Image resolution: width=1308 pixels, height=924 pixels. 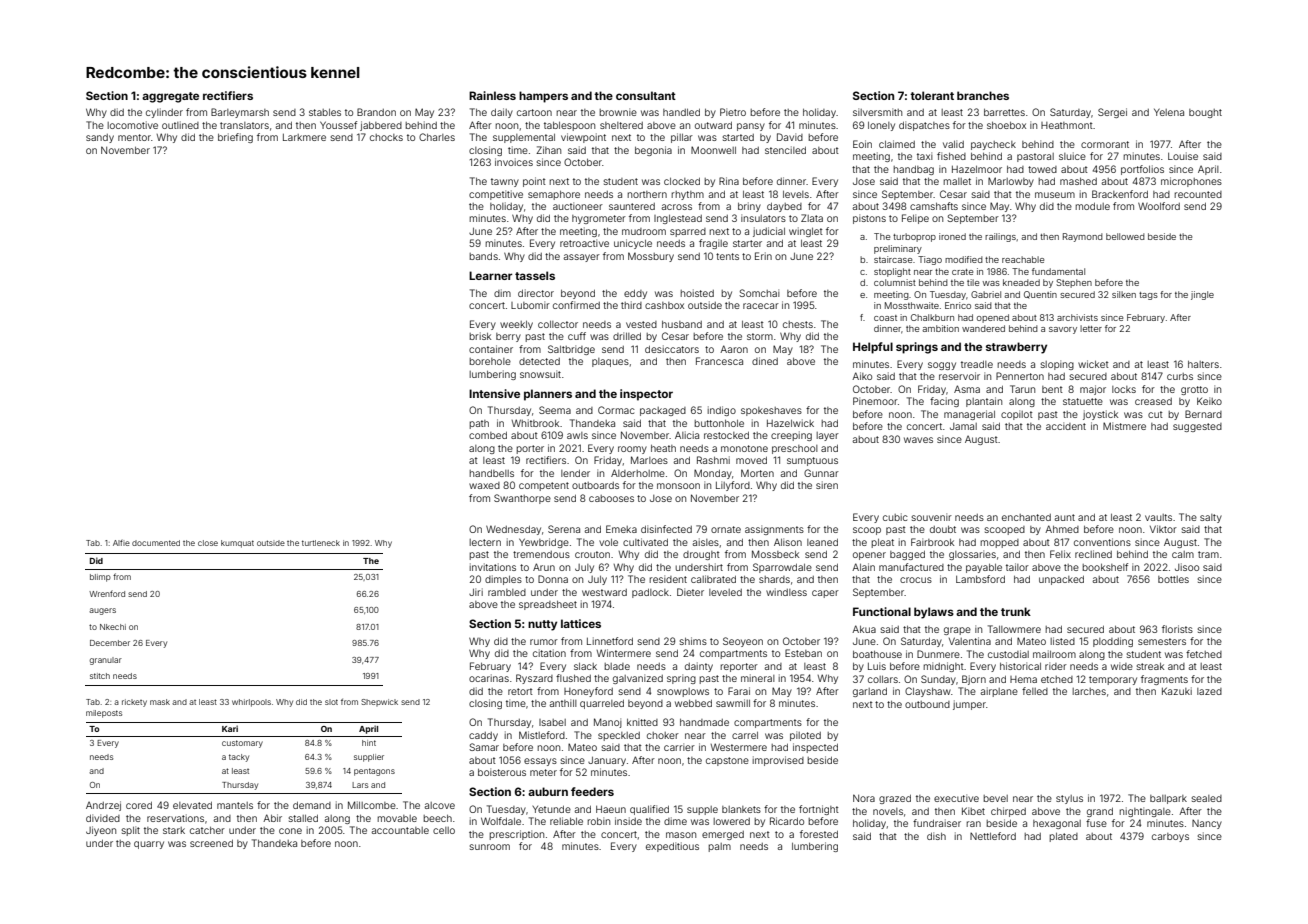 What do you see at coordinates (727, 256) in the image?
I see `tents` at bounding box center [727, 256].
